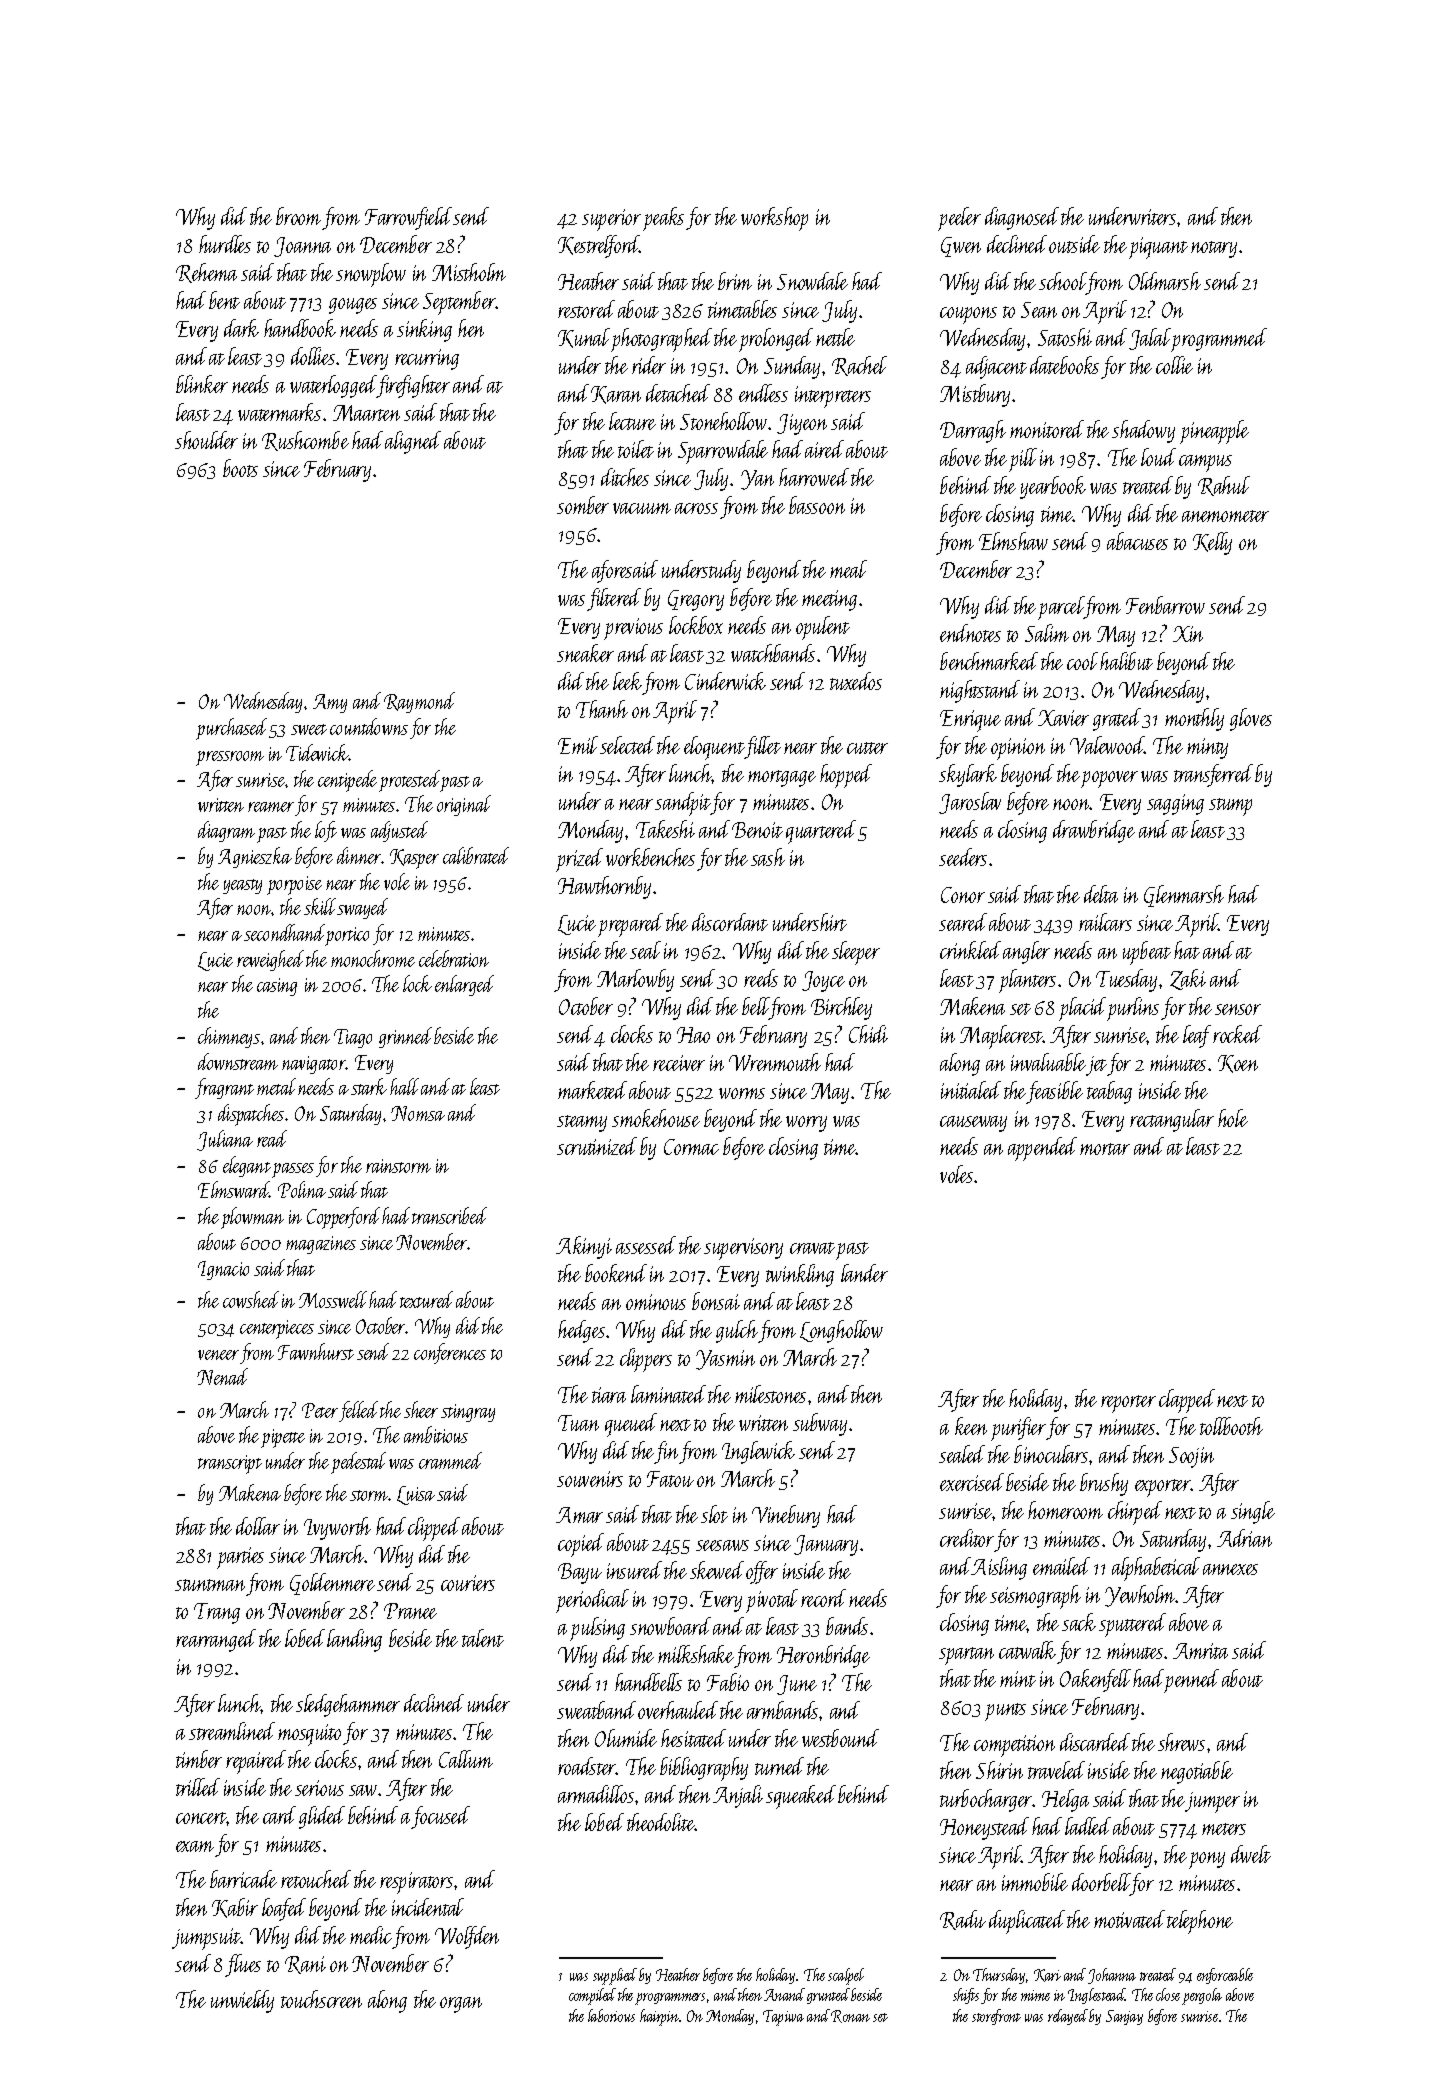 The image size is (1450, 2100). I want to click on Mistbury, so click(975, 395).
